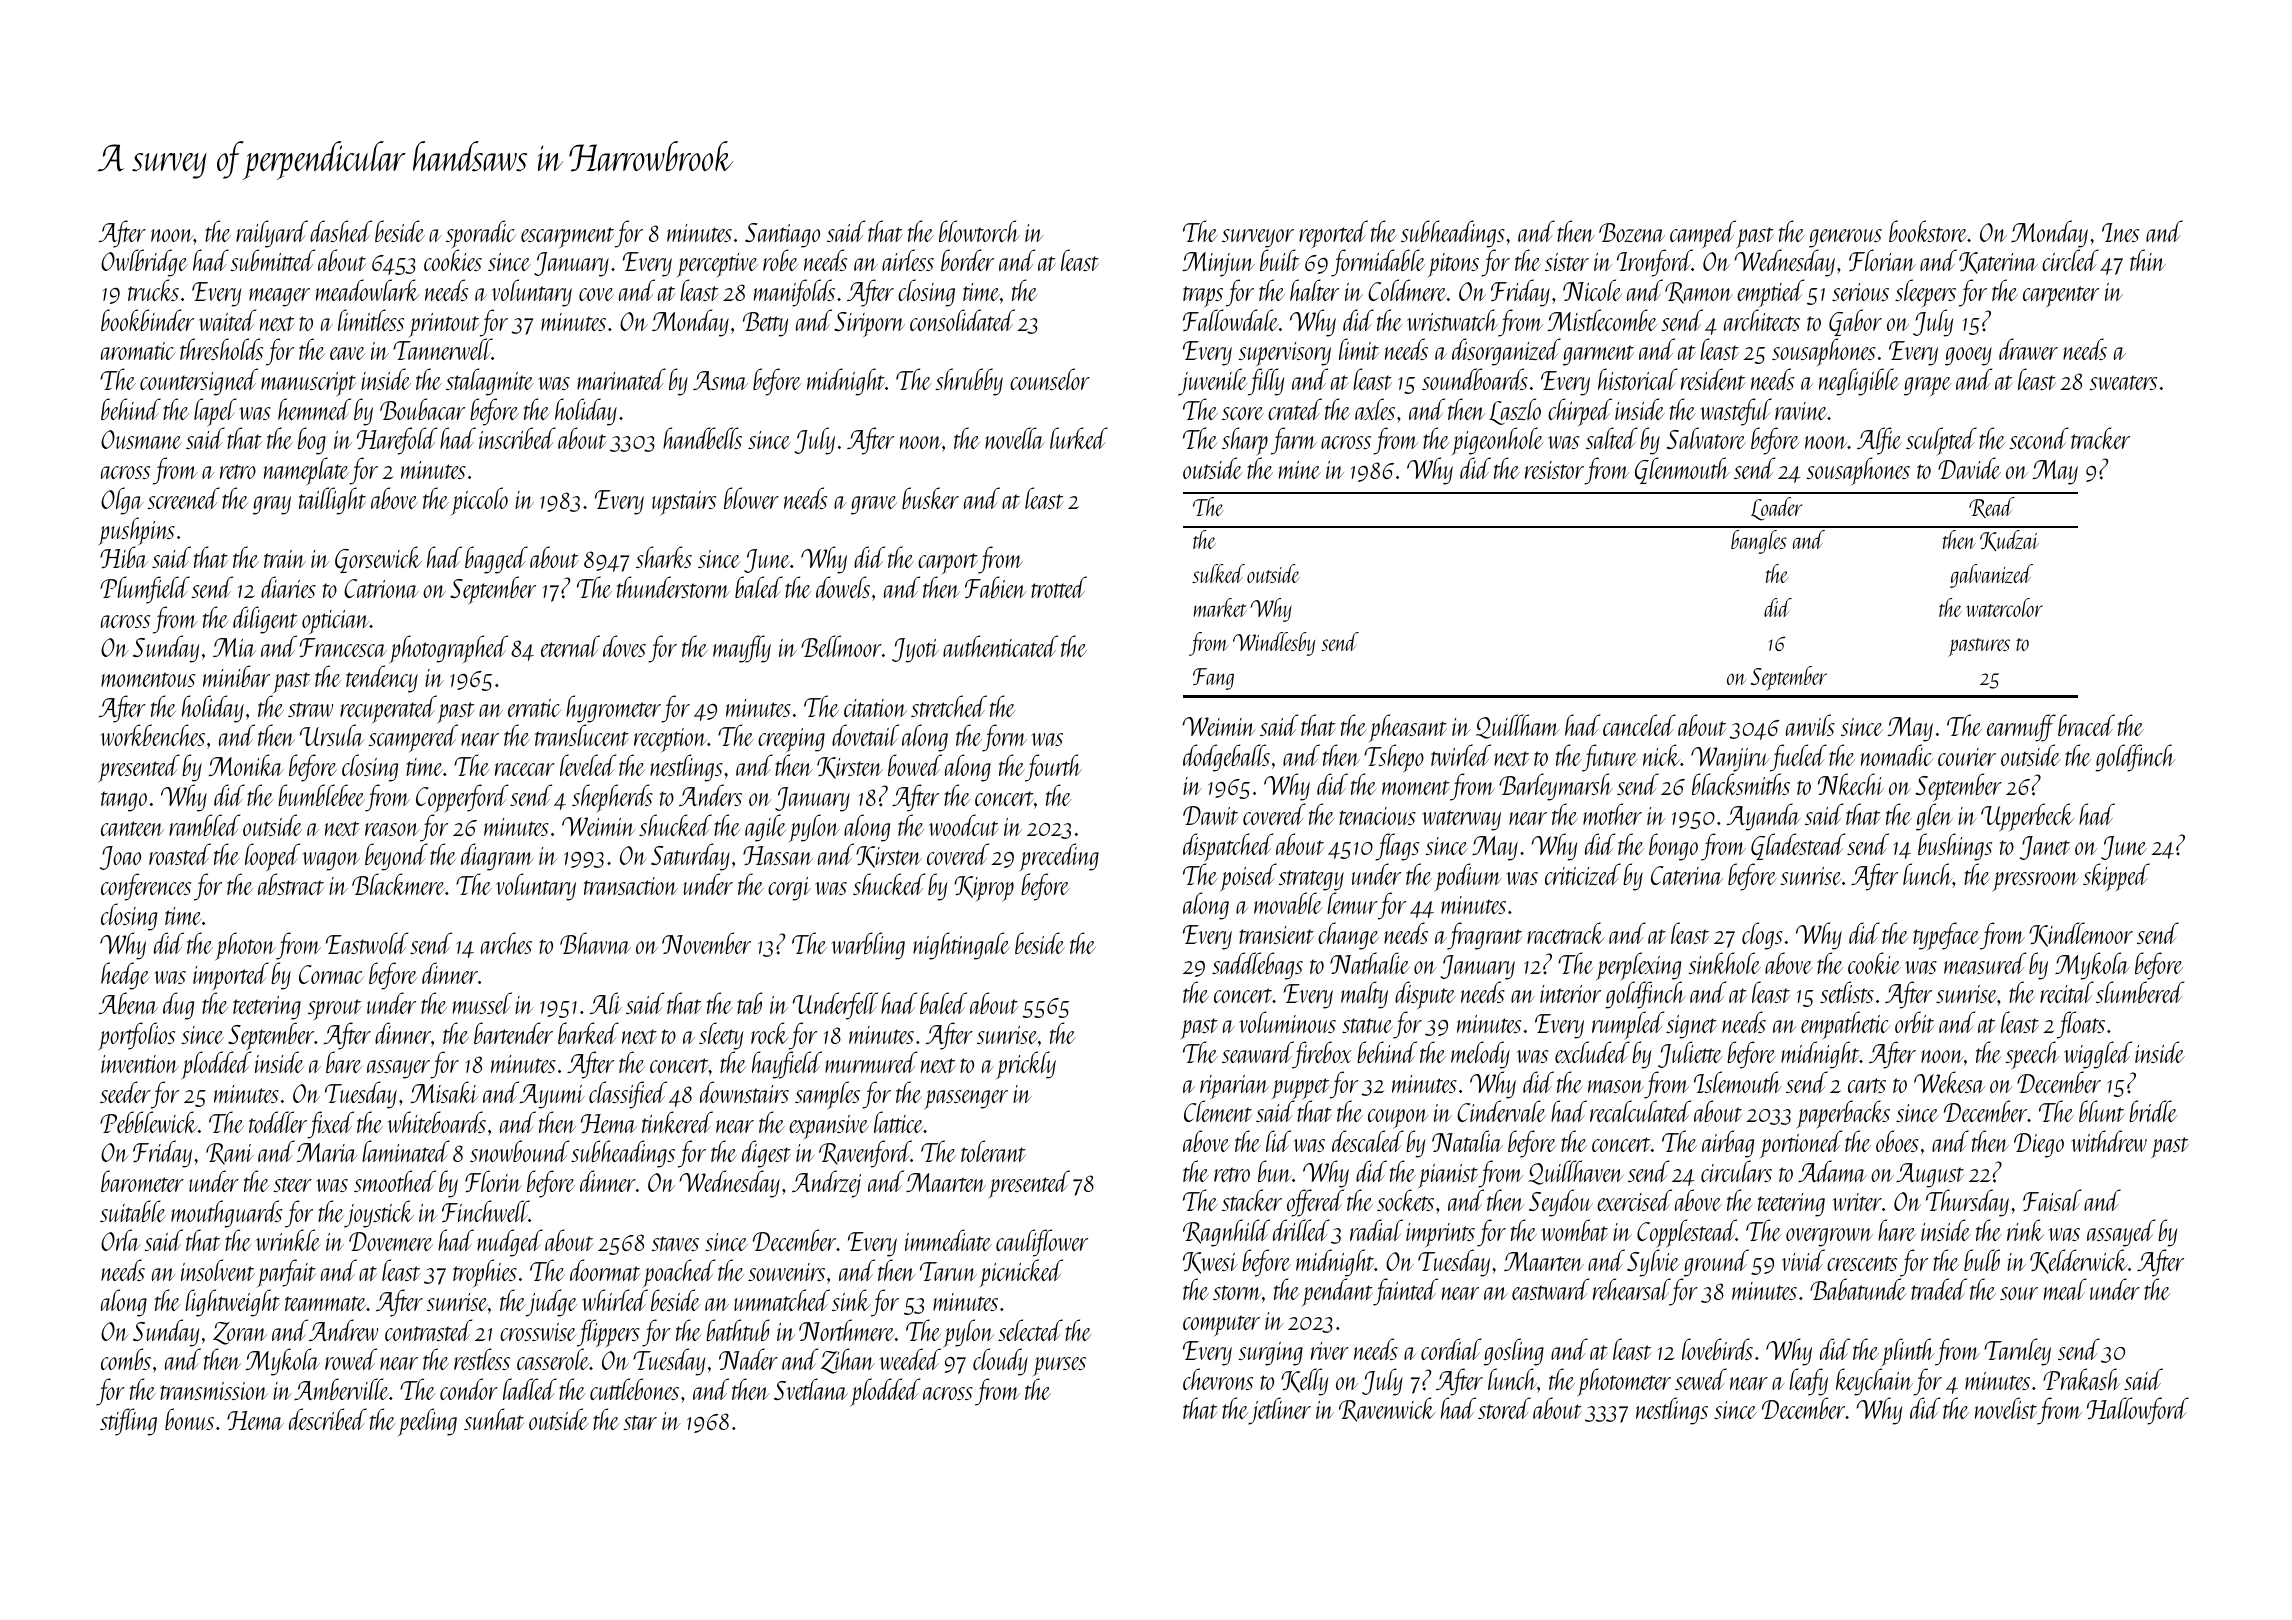 This screenshot has width=2292, height=1620. Describe the element at coordinates (272, 234) in the screenshot. I see `railyard` at that location.
